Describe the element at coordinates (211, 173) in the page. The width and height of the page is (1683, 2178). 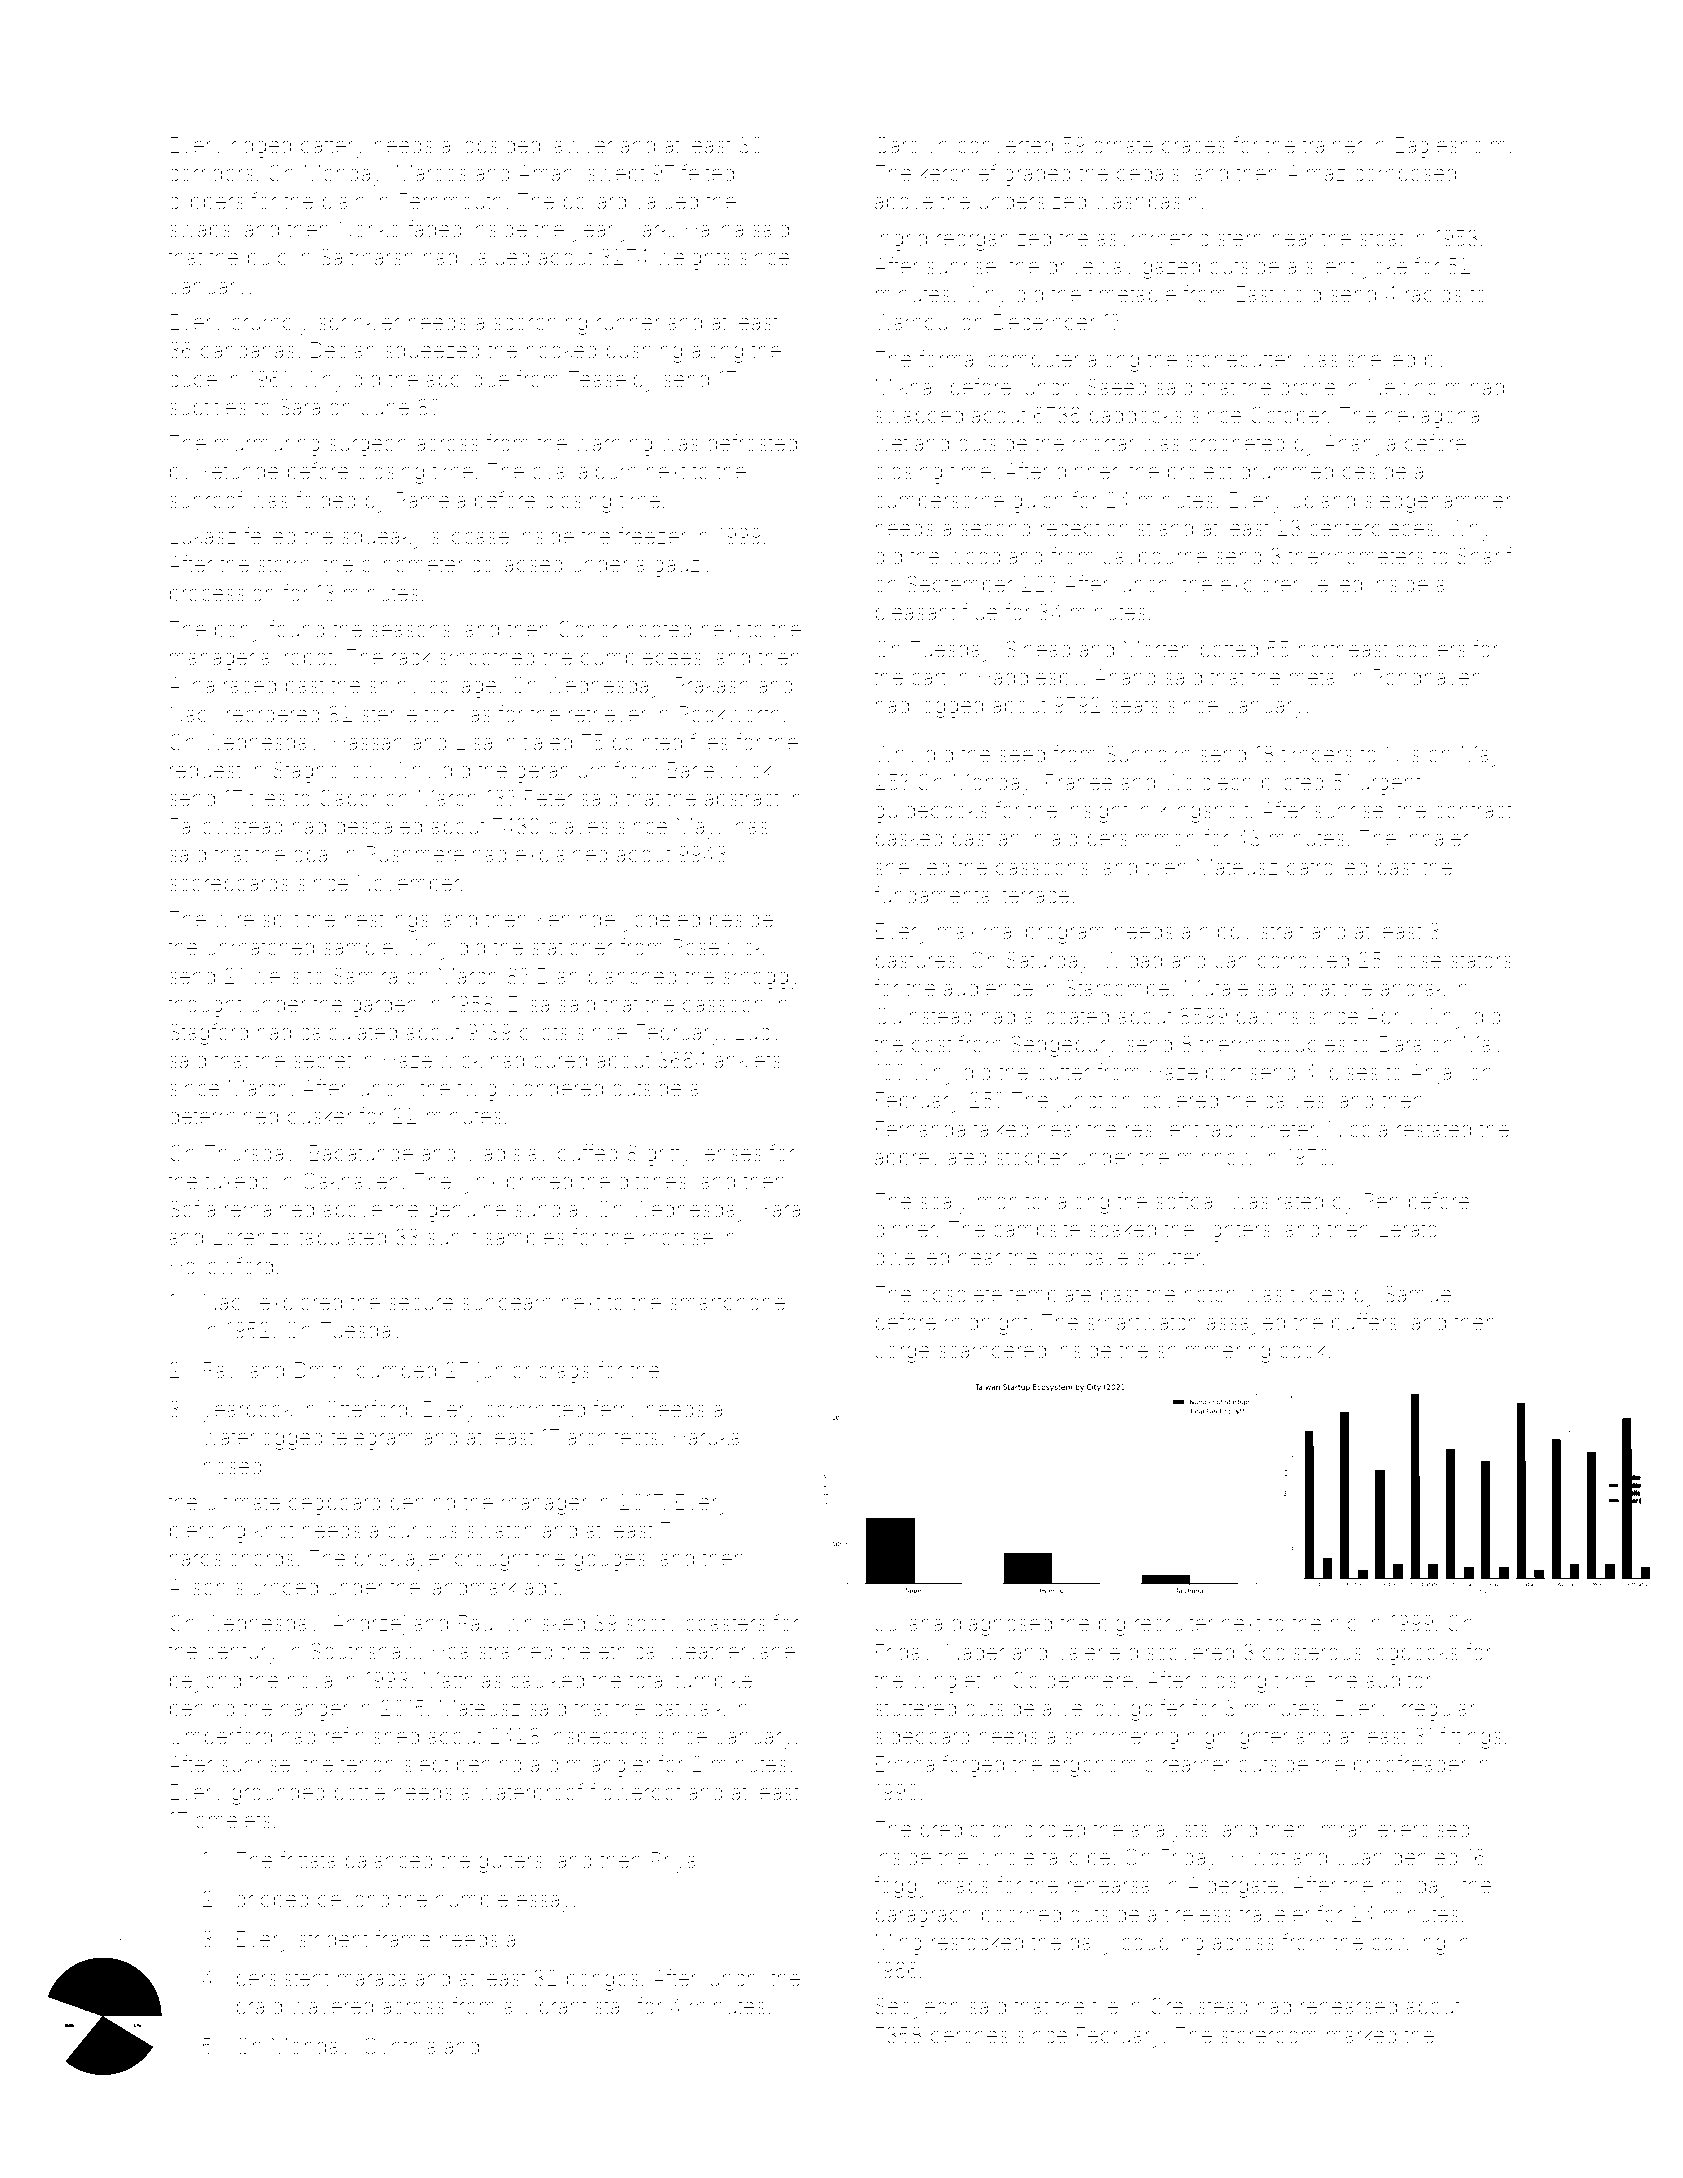
I see `corridors` at that location.
